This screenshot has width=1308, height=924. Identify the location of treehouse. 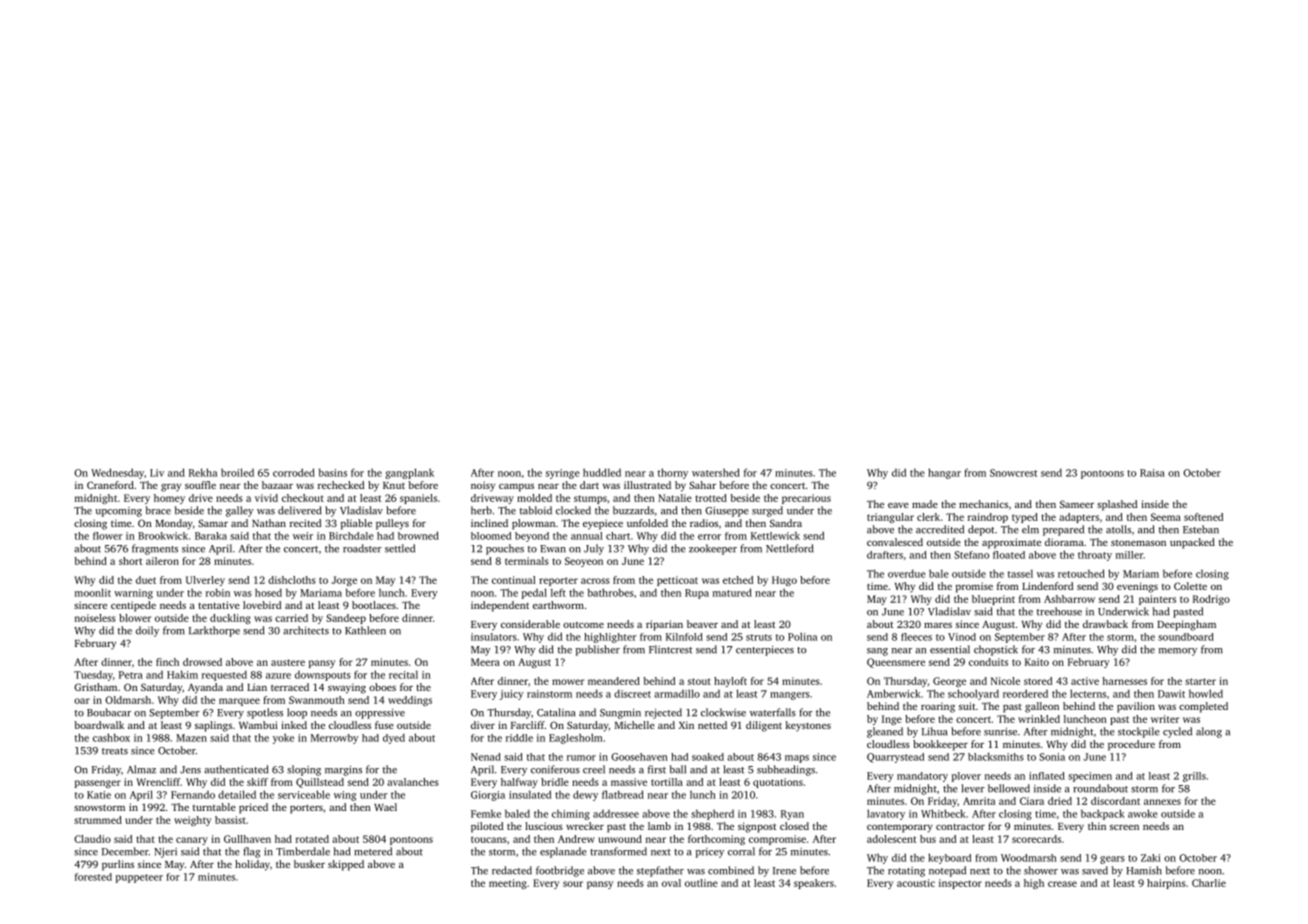
(1059, 611).
